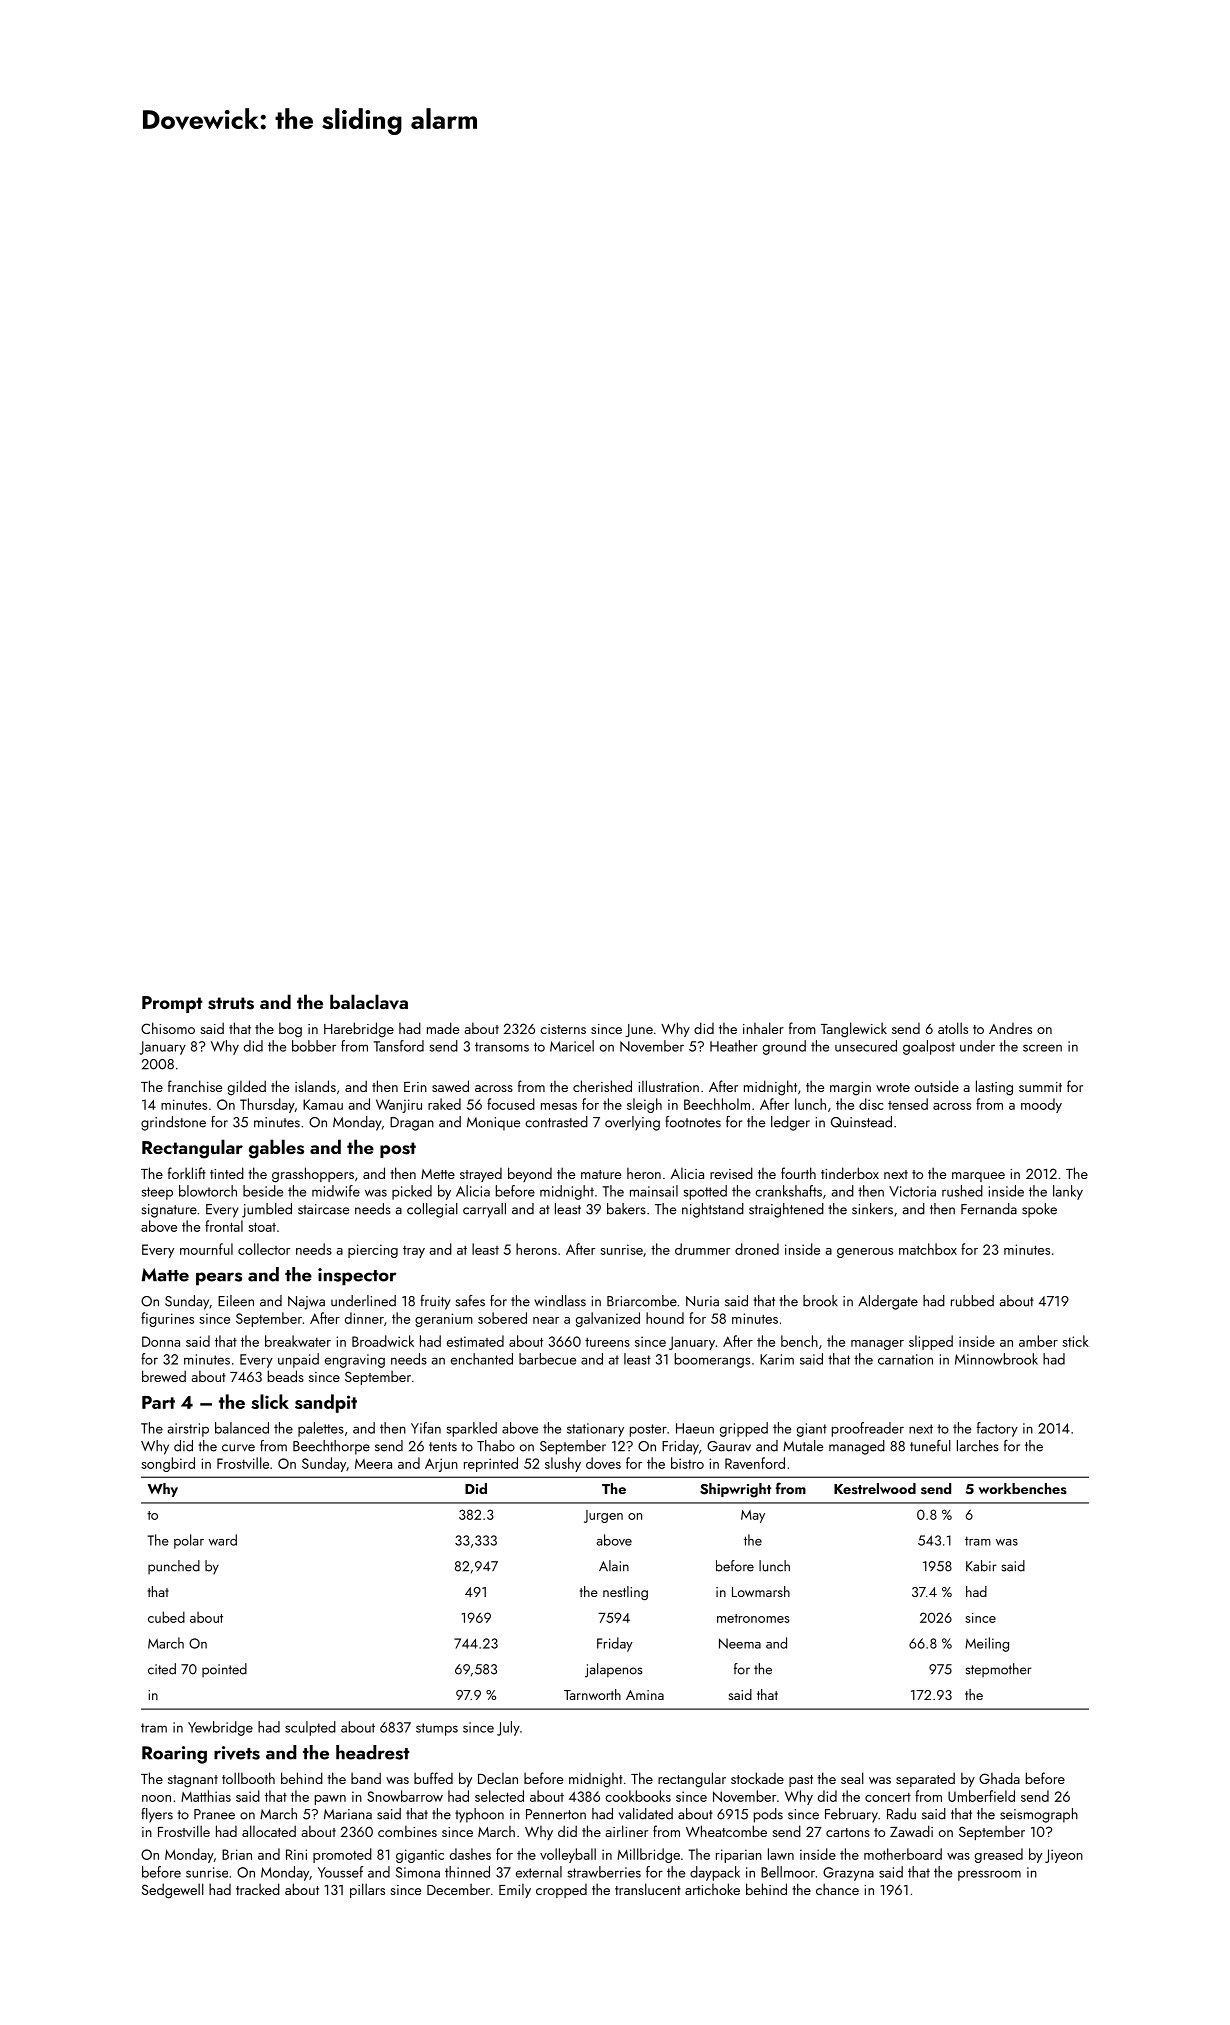 This document has height=2025, width=1230. I want to click on balaclava, so click(369, 1002).
